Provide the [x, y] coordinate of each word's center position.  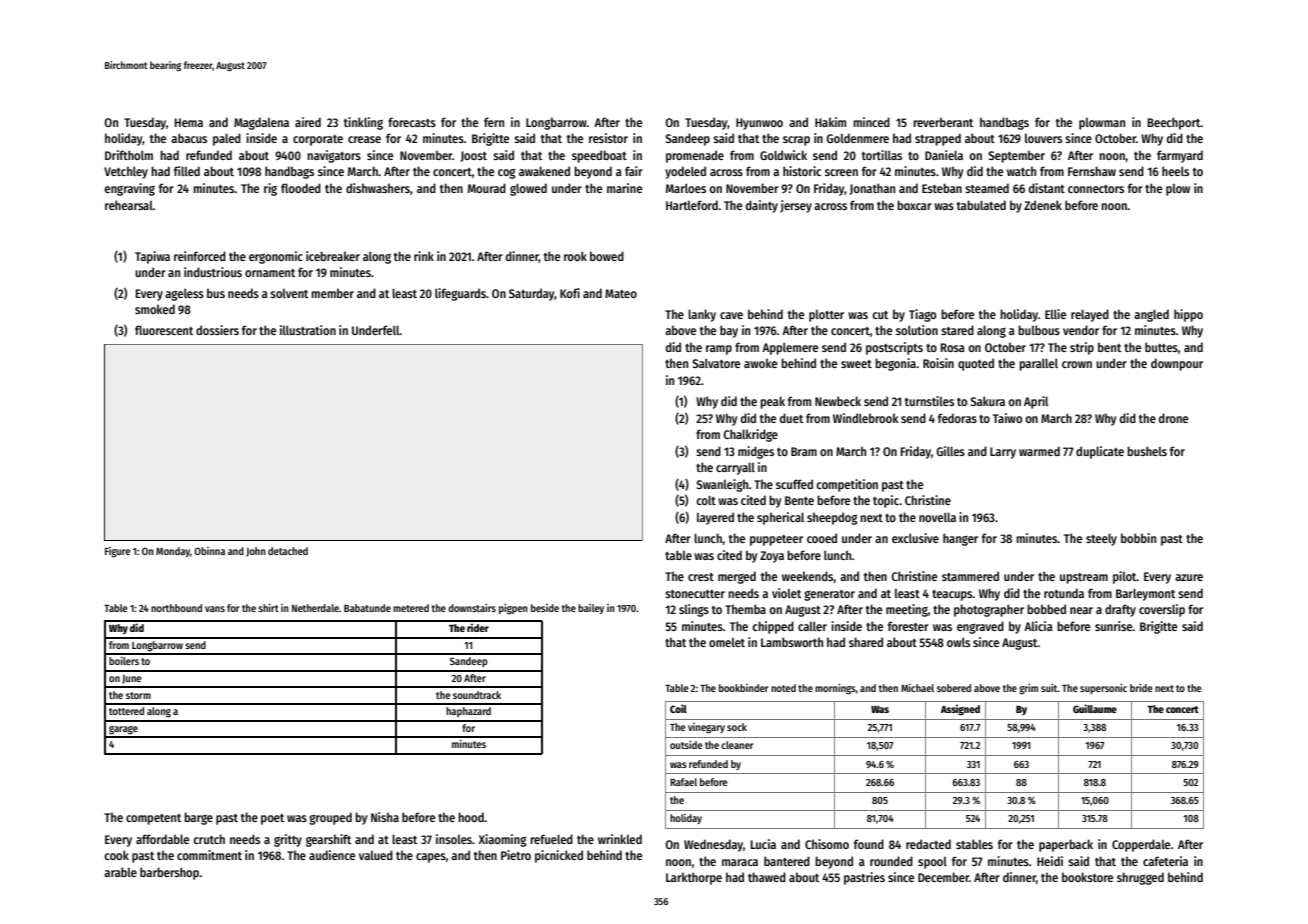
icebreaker [333, 256]
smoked [155, 309]
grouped [330, 818]
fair [634, 171]
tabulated [981, 205]
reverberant [943, 122]
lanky [702, 315]
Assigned [960, 710]
